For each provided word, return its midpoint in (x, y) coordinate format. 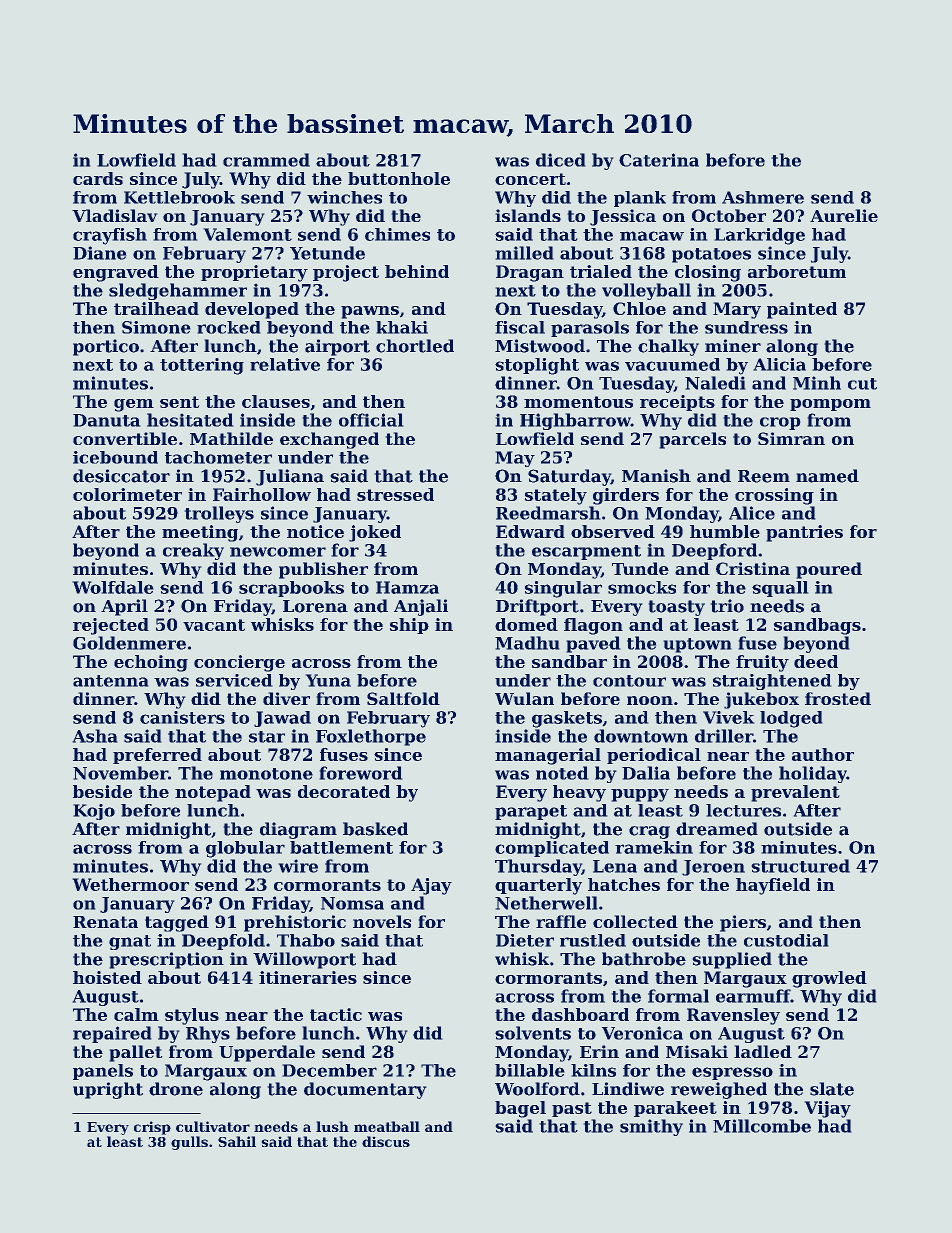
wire (298, 866)
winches (344, 197)
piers (743, 923)
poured (829, 570)
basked (375, 829)
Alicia (780, 364)
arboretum (797, 271)
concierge (239, 663)
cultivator (213, 1126)
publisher (323, 570)
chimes (397, 234)
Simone (156, 327)
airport (337, 347)
